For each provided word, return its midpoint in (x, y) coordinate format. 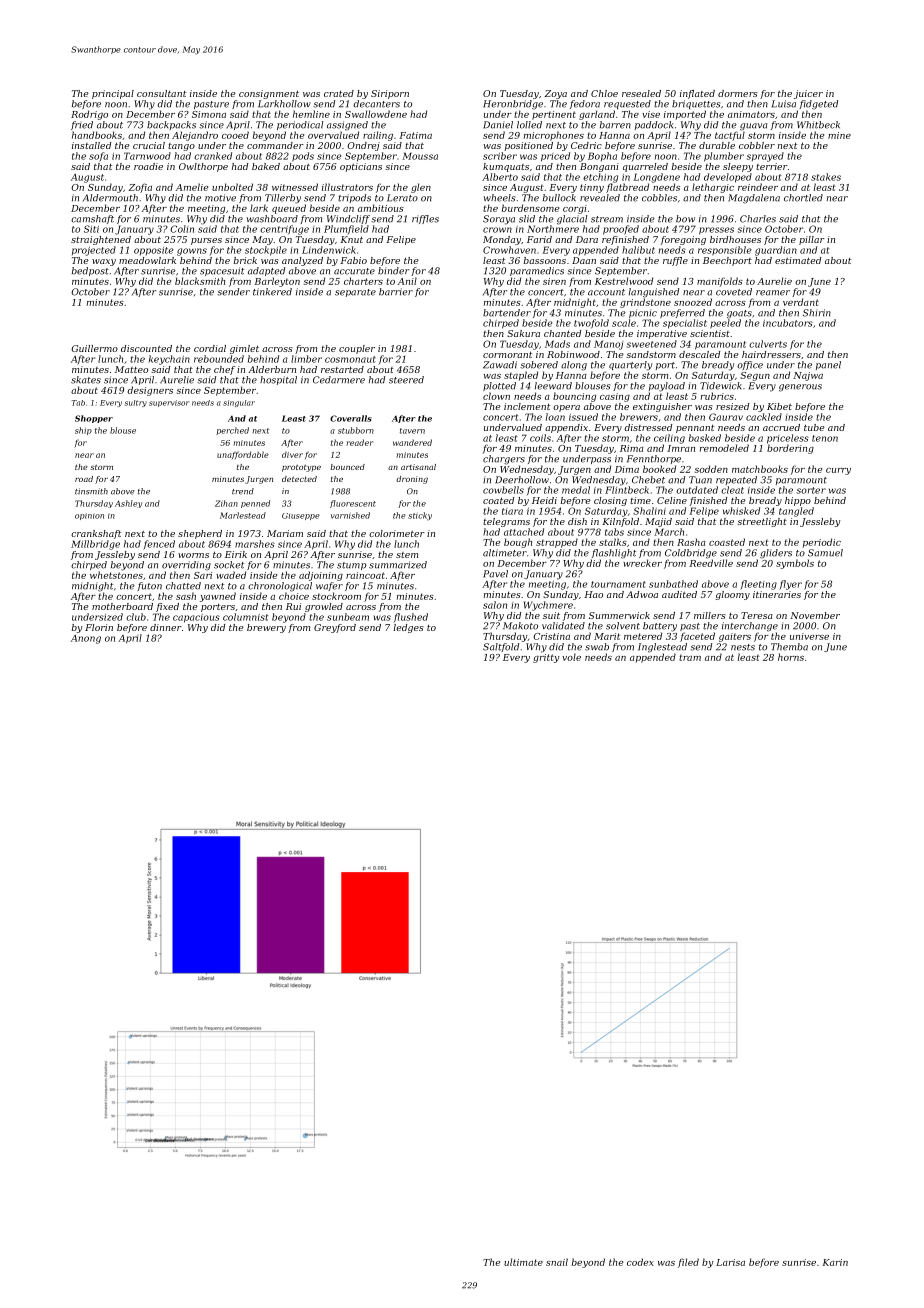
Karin (835, 1262)
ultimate (523, 1262)
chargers (504, 460)
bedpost (90, 271)
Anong (86, 639)
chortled (803, 198)
